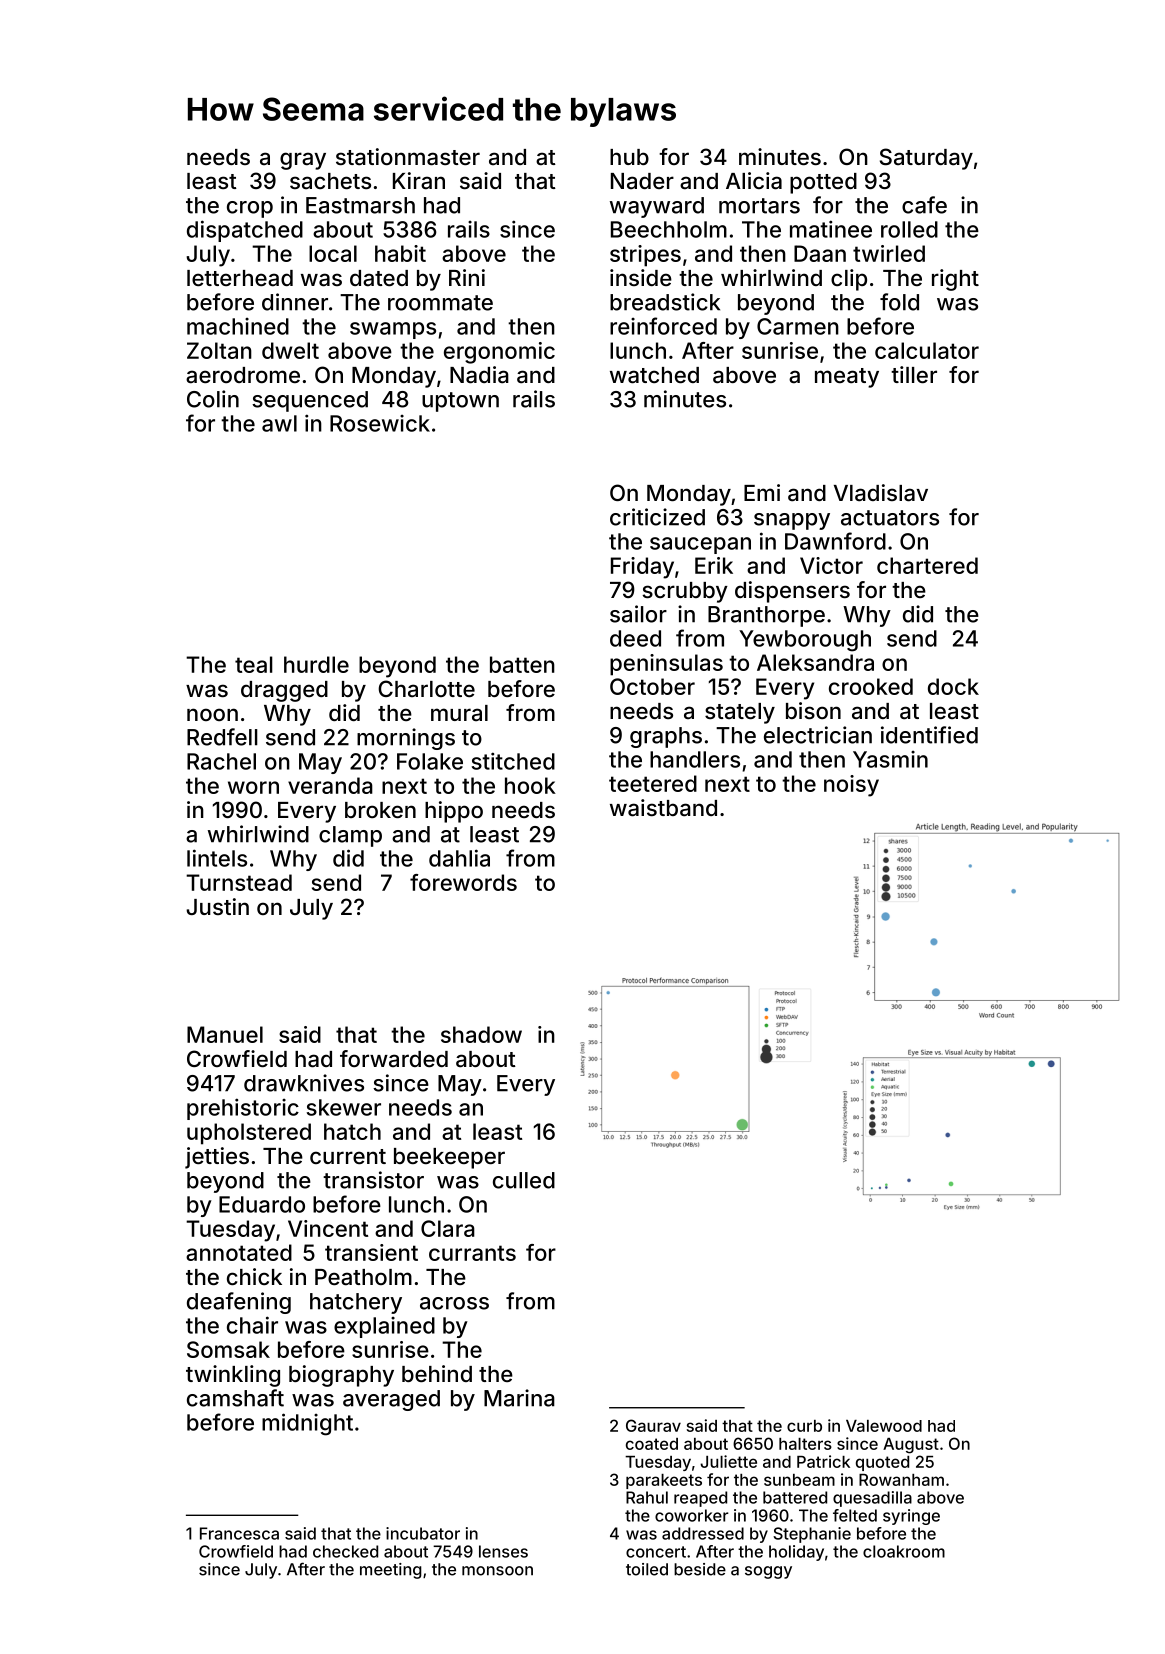 The width and height of the screenshot is (1165, 1654). I want to click on Charlotte, so click(426, 688).
